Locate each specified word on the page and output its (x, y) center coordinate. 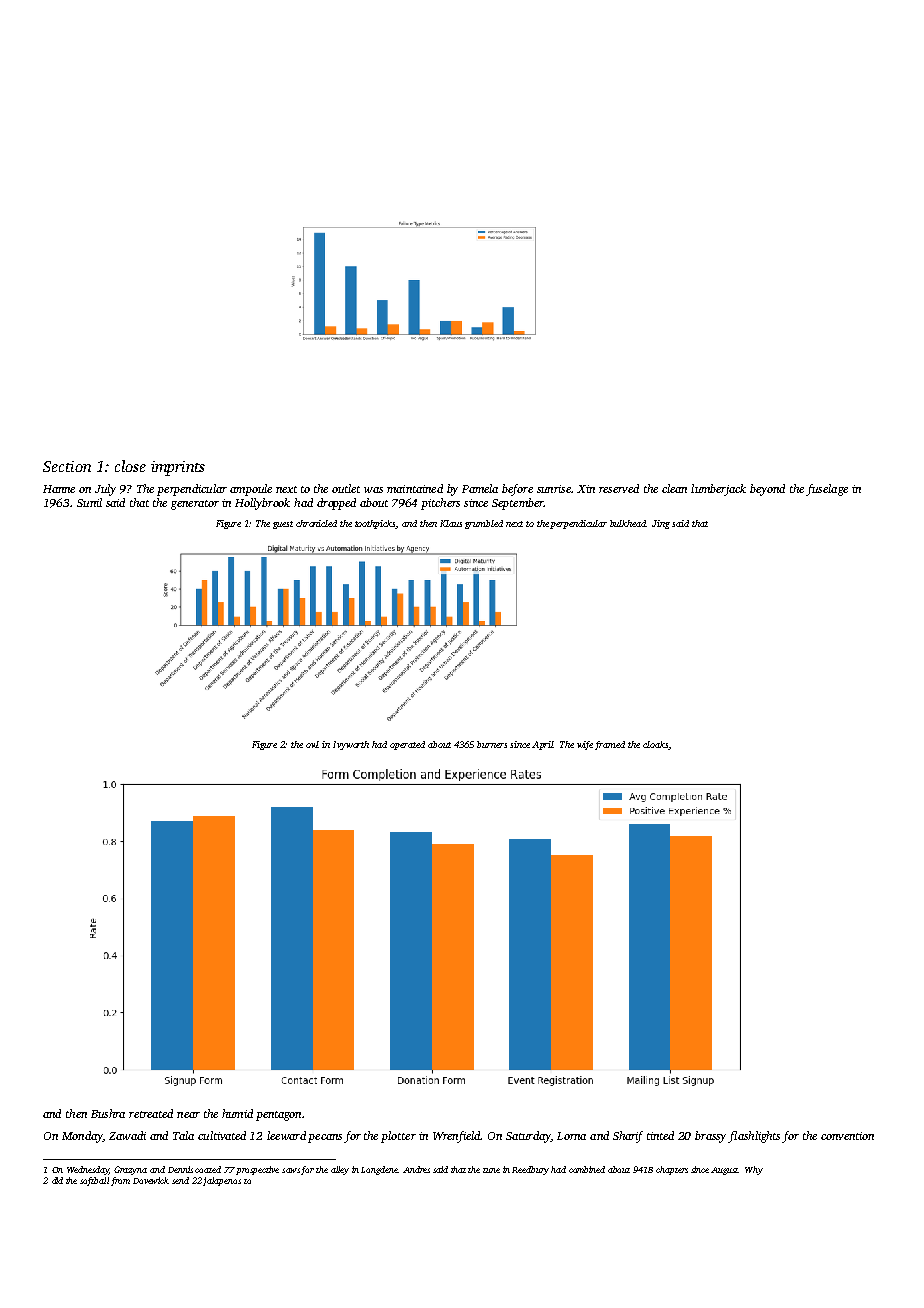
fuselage (827, 490)
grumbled (484, 524)
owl (312, 744)
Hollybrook (262, 504)
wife (585, 745)
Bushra (108, 1113)
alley (340, 1170)
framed (610, 745)
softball (94, 1181)
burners (492, 744)
